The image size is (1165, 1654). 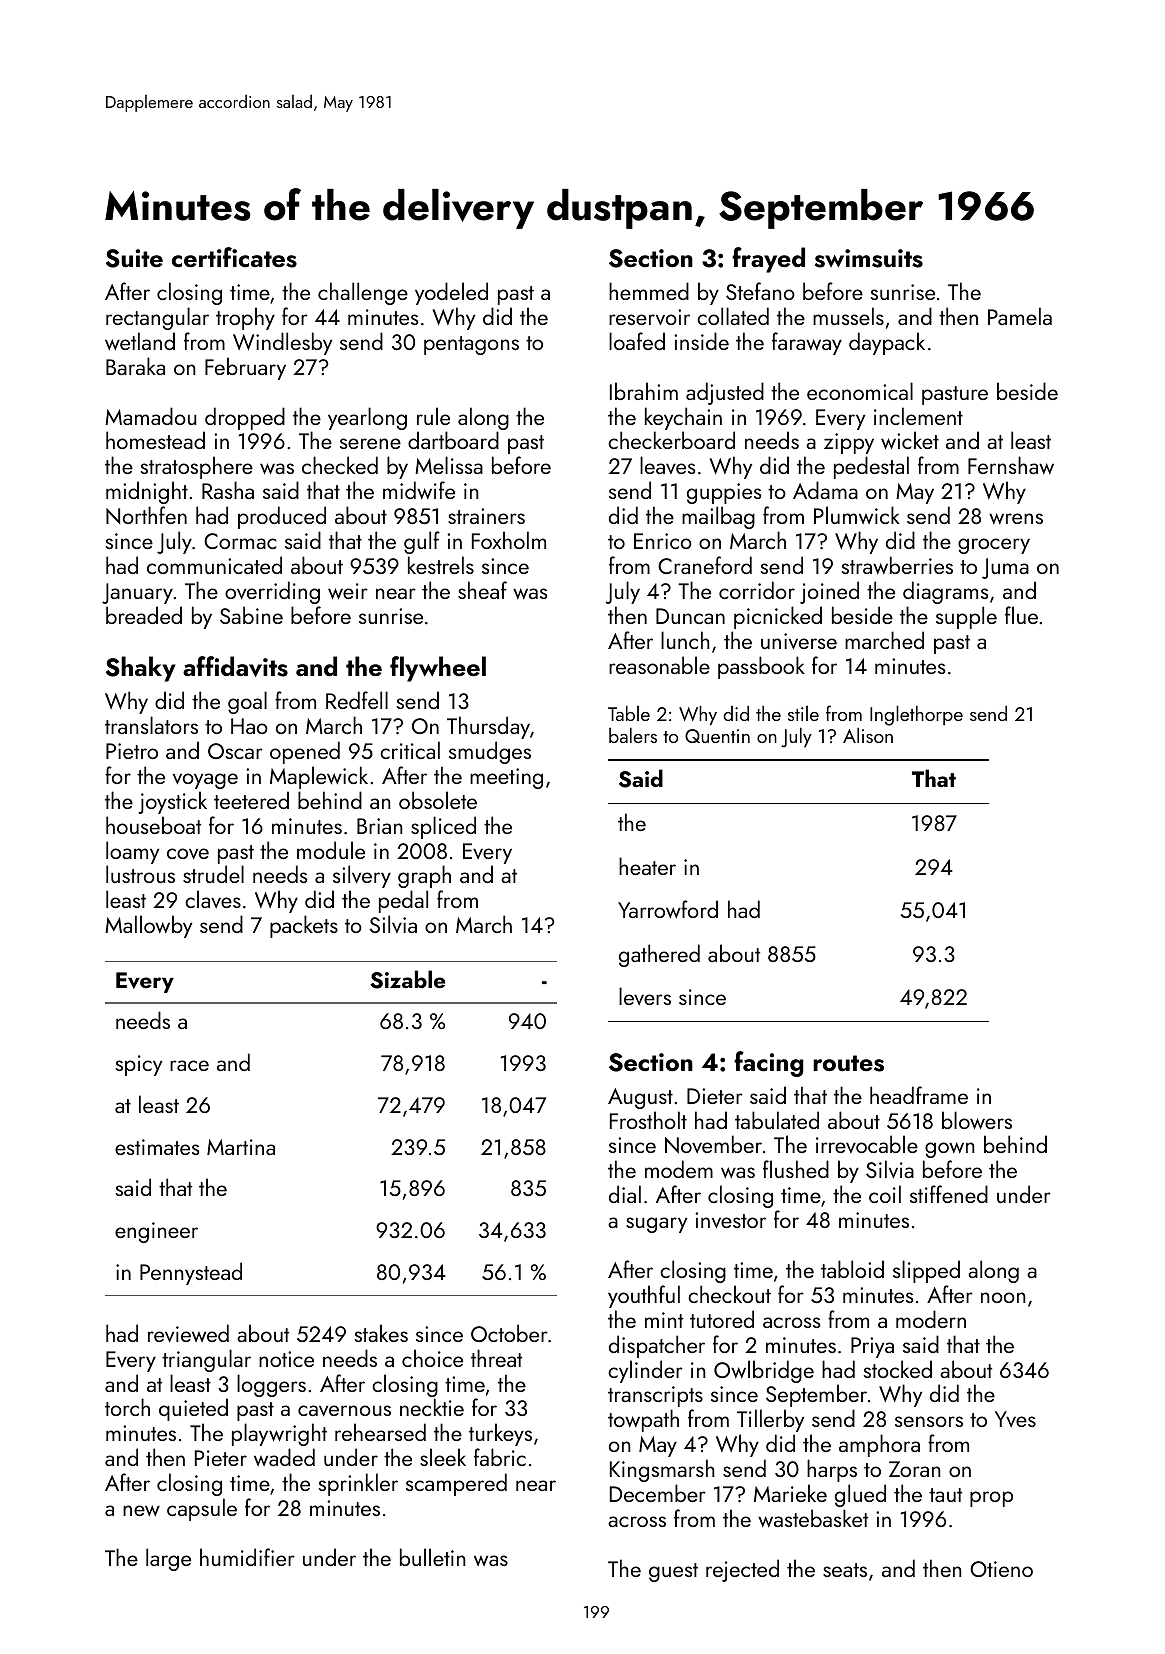 What do you see at coordinates (432, 1358) in the page?
I see `choice` at bounding box center [432, 1358].
